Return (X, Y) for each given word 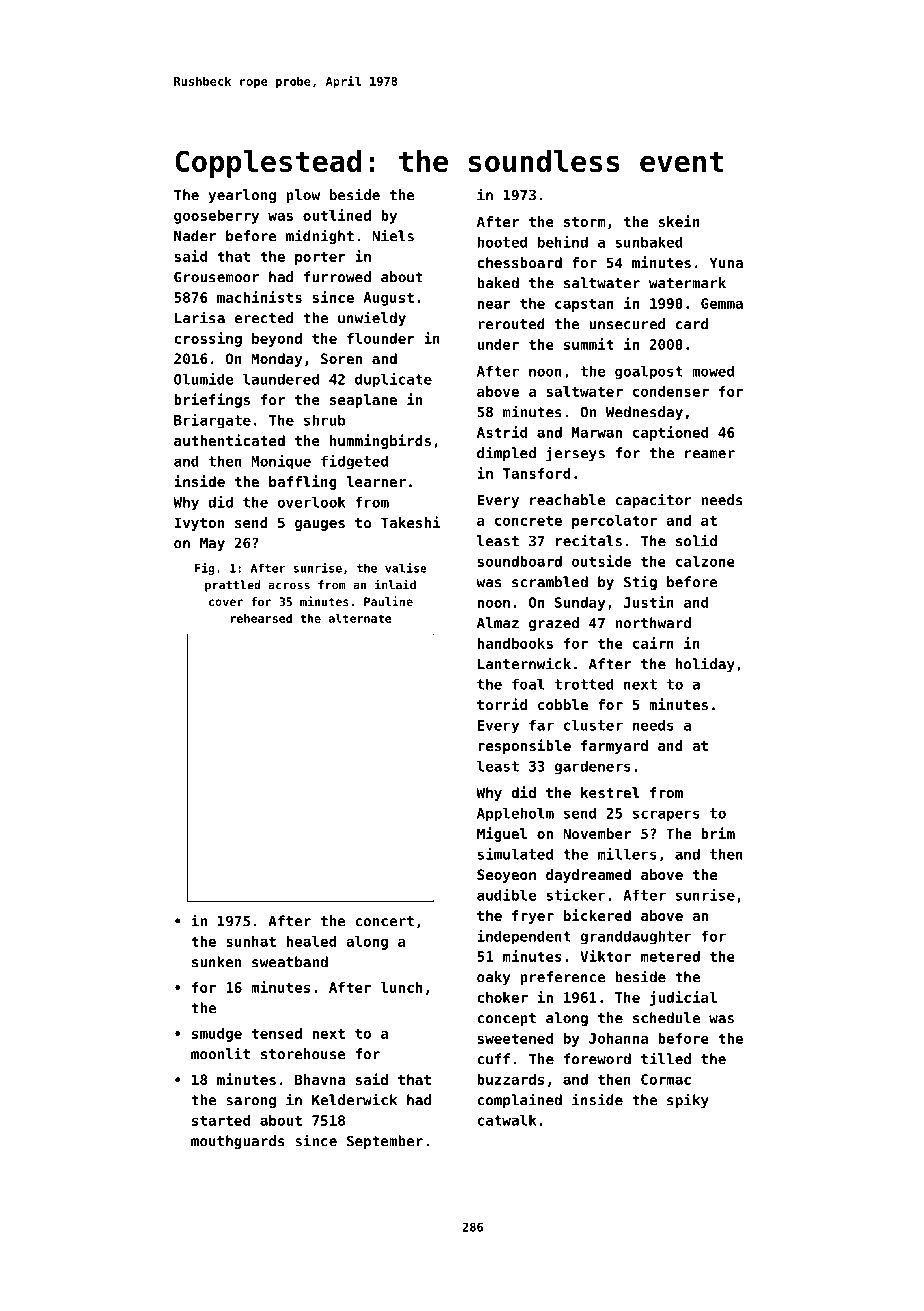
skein (679, 221)
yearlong (242, 196)
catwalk (506, 1120)
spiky (688, 1100)
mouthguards (238, 1142)
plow (303, 196)
